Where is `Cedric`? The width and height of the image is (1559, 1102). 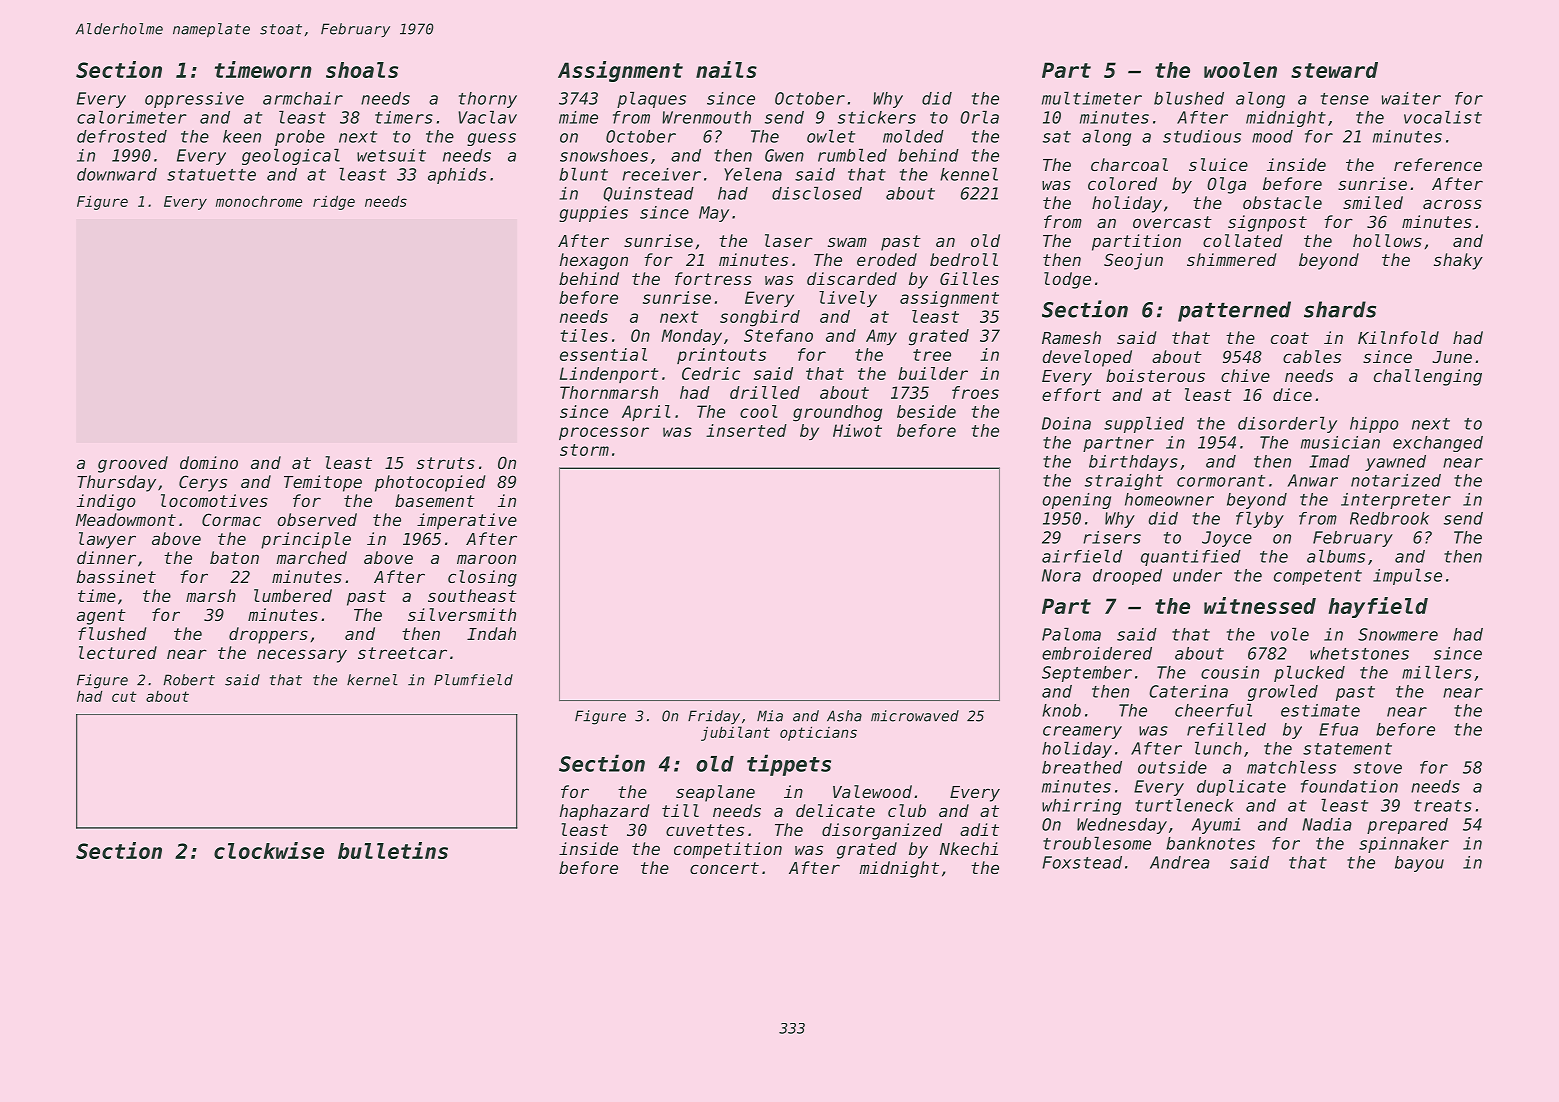 Cedric is located at coordinates (711, 373).
